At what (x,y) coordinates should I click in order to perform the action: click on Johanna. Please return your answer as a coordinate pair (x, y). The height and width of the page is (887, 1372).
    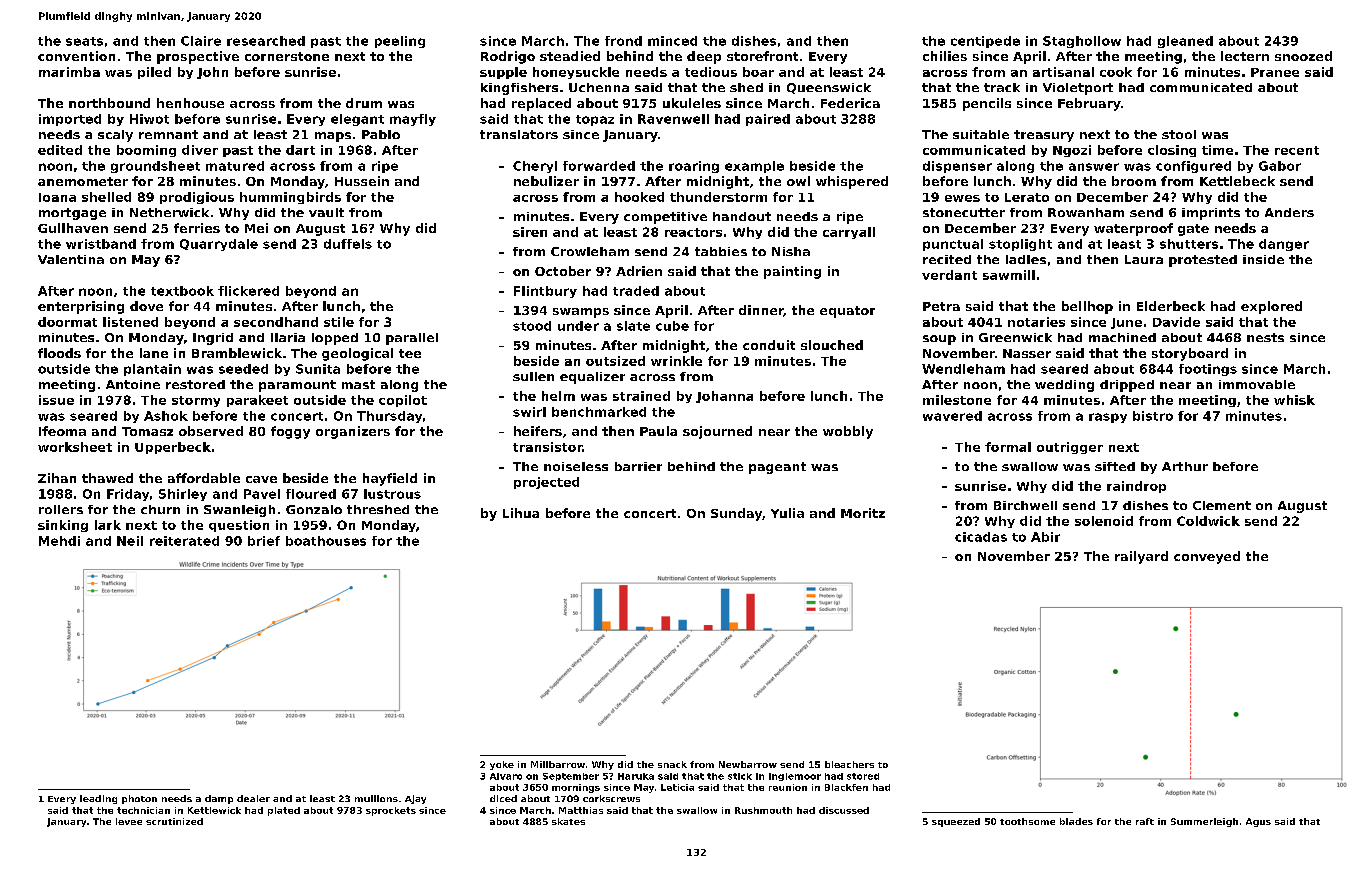
    Looking at the image, I should click on (724, 397).
